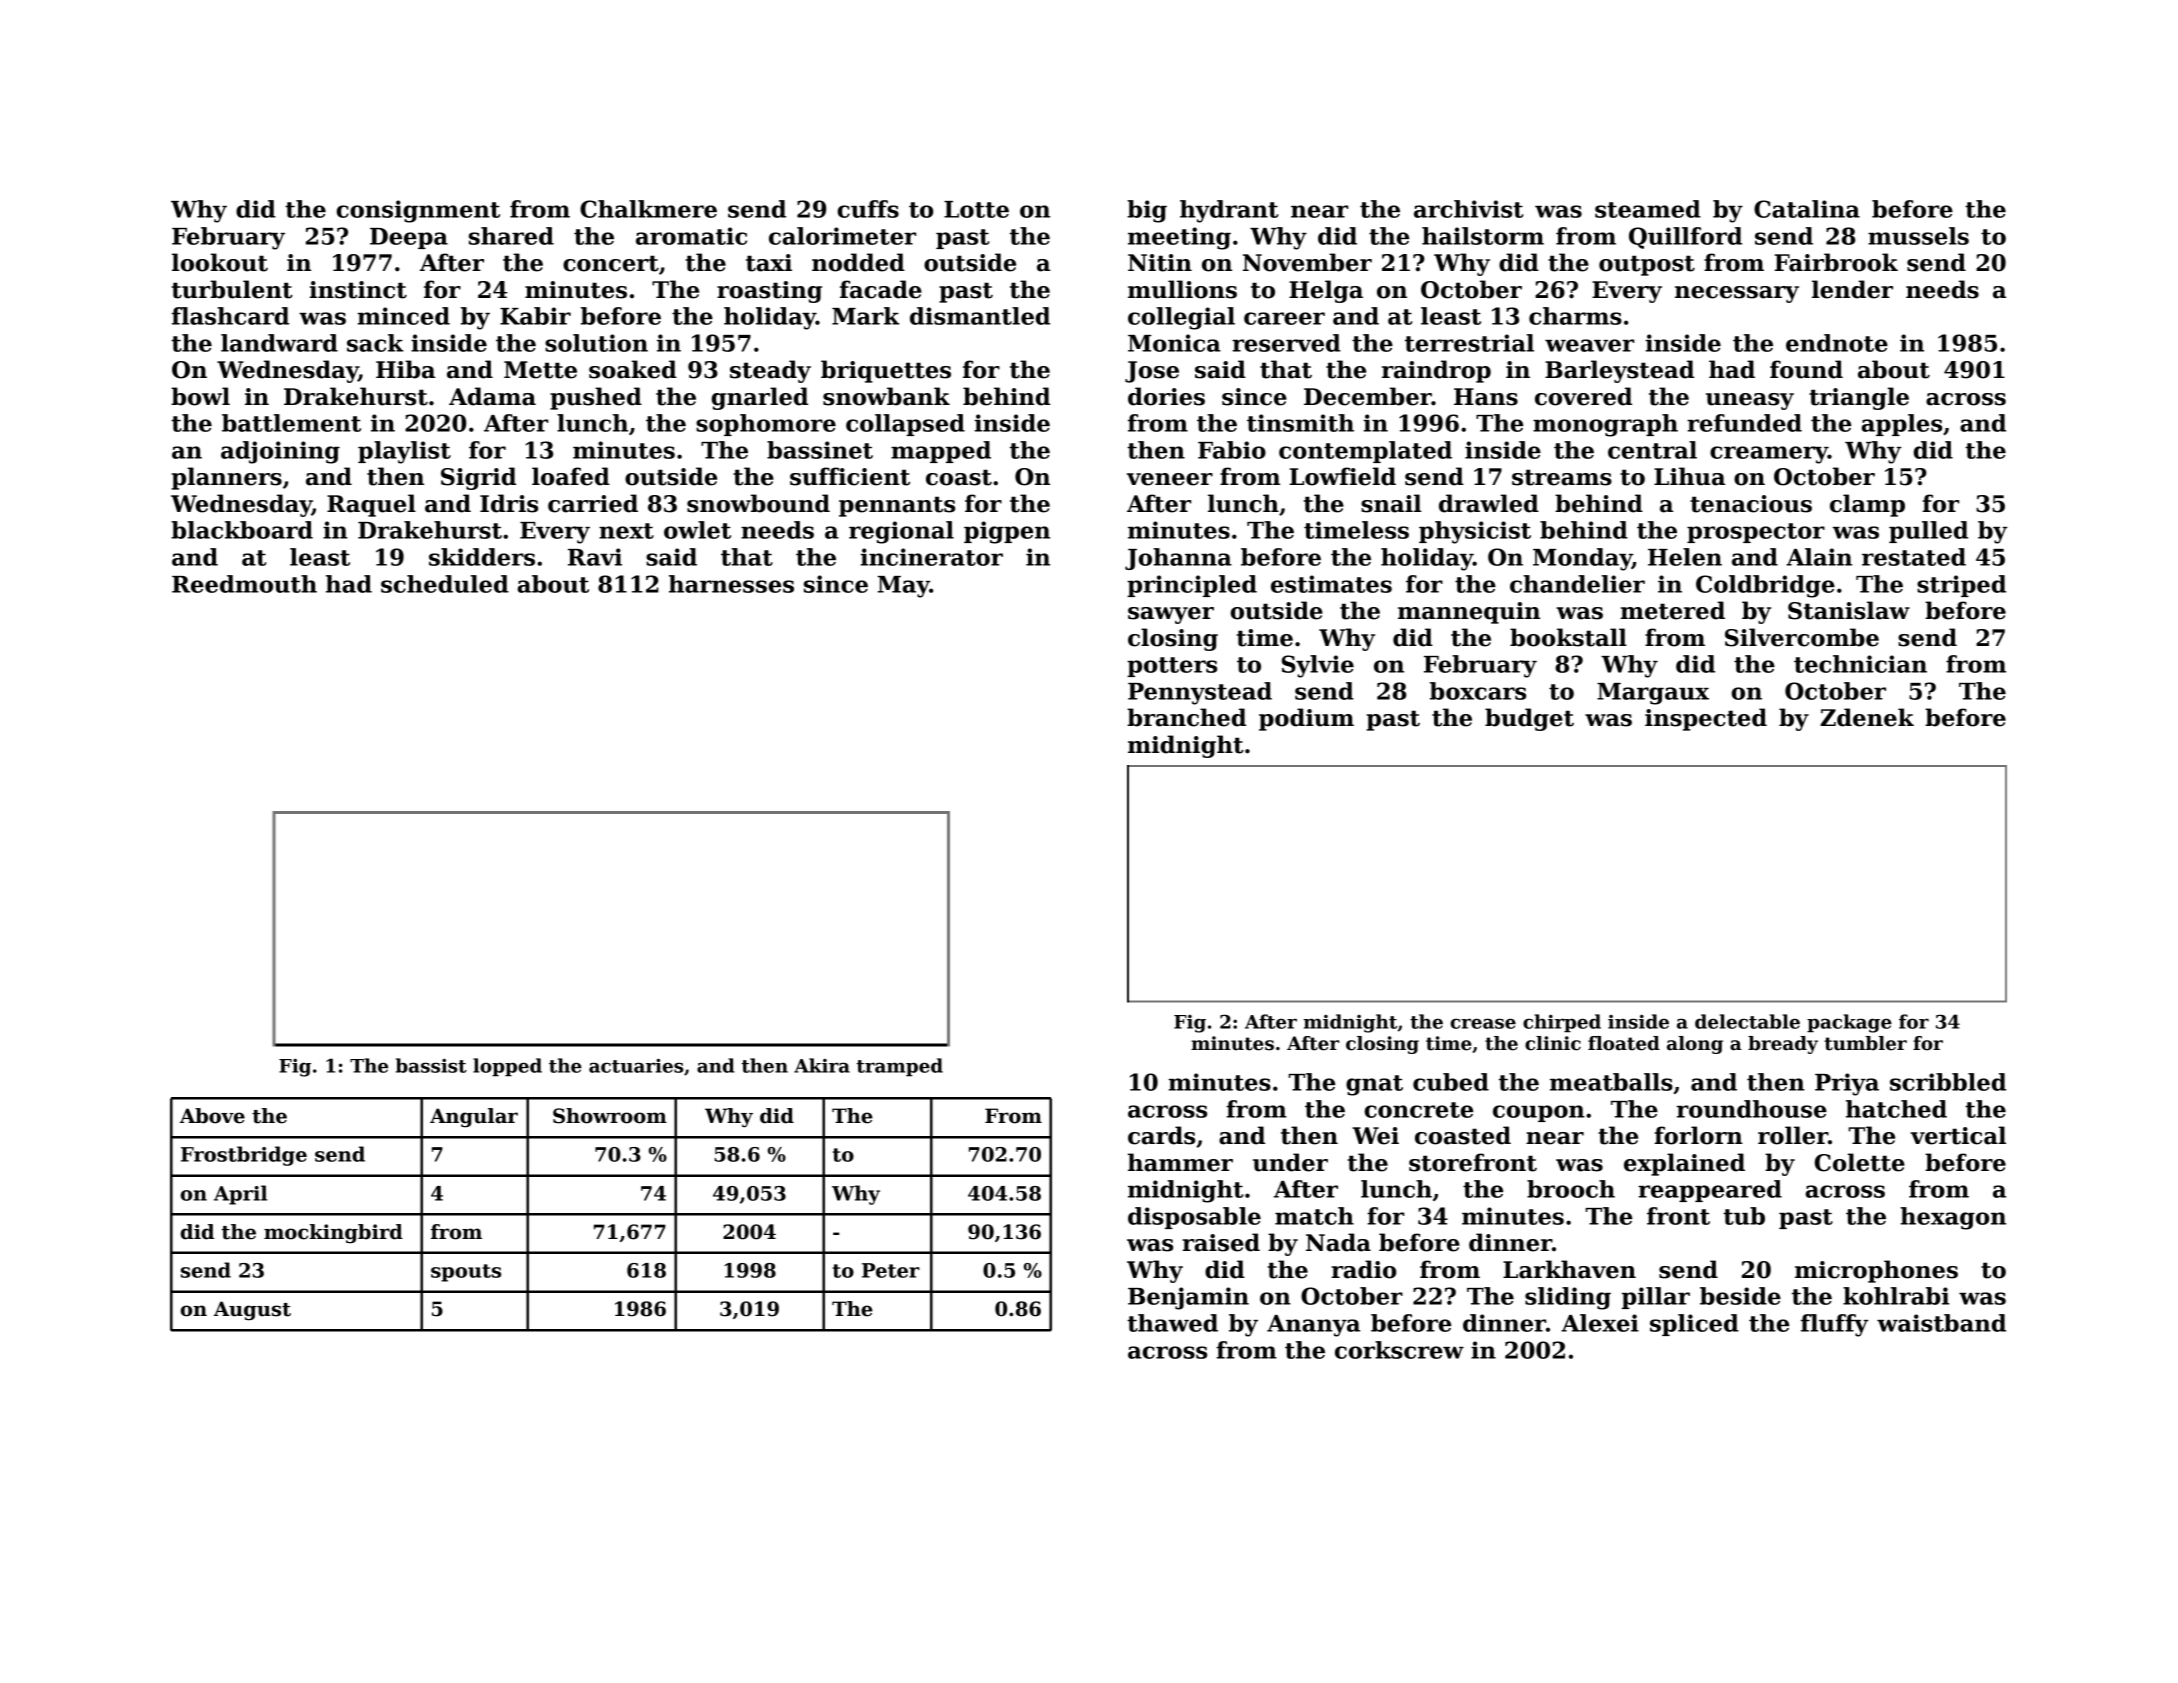 Image resolution: width=2178 pixels, height=1683 pixels. What do you see at coordinates (1186, 717) in the page?
I see `branched` at bounding box center [1186, 717].
